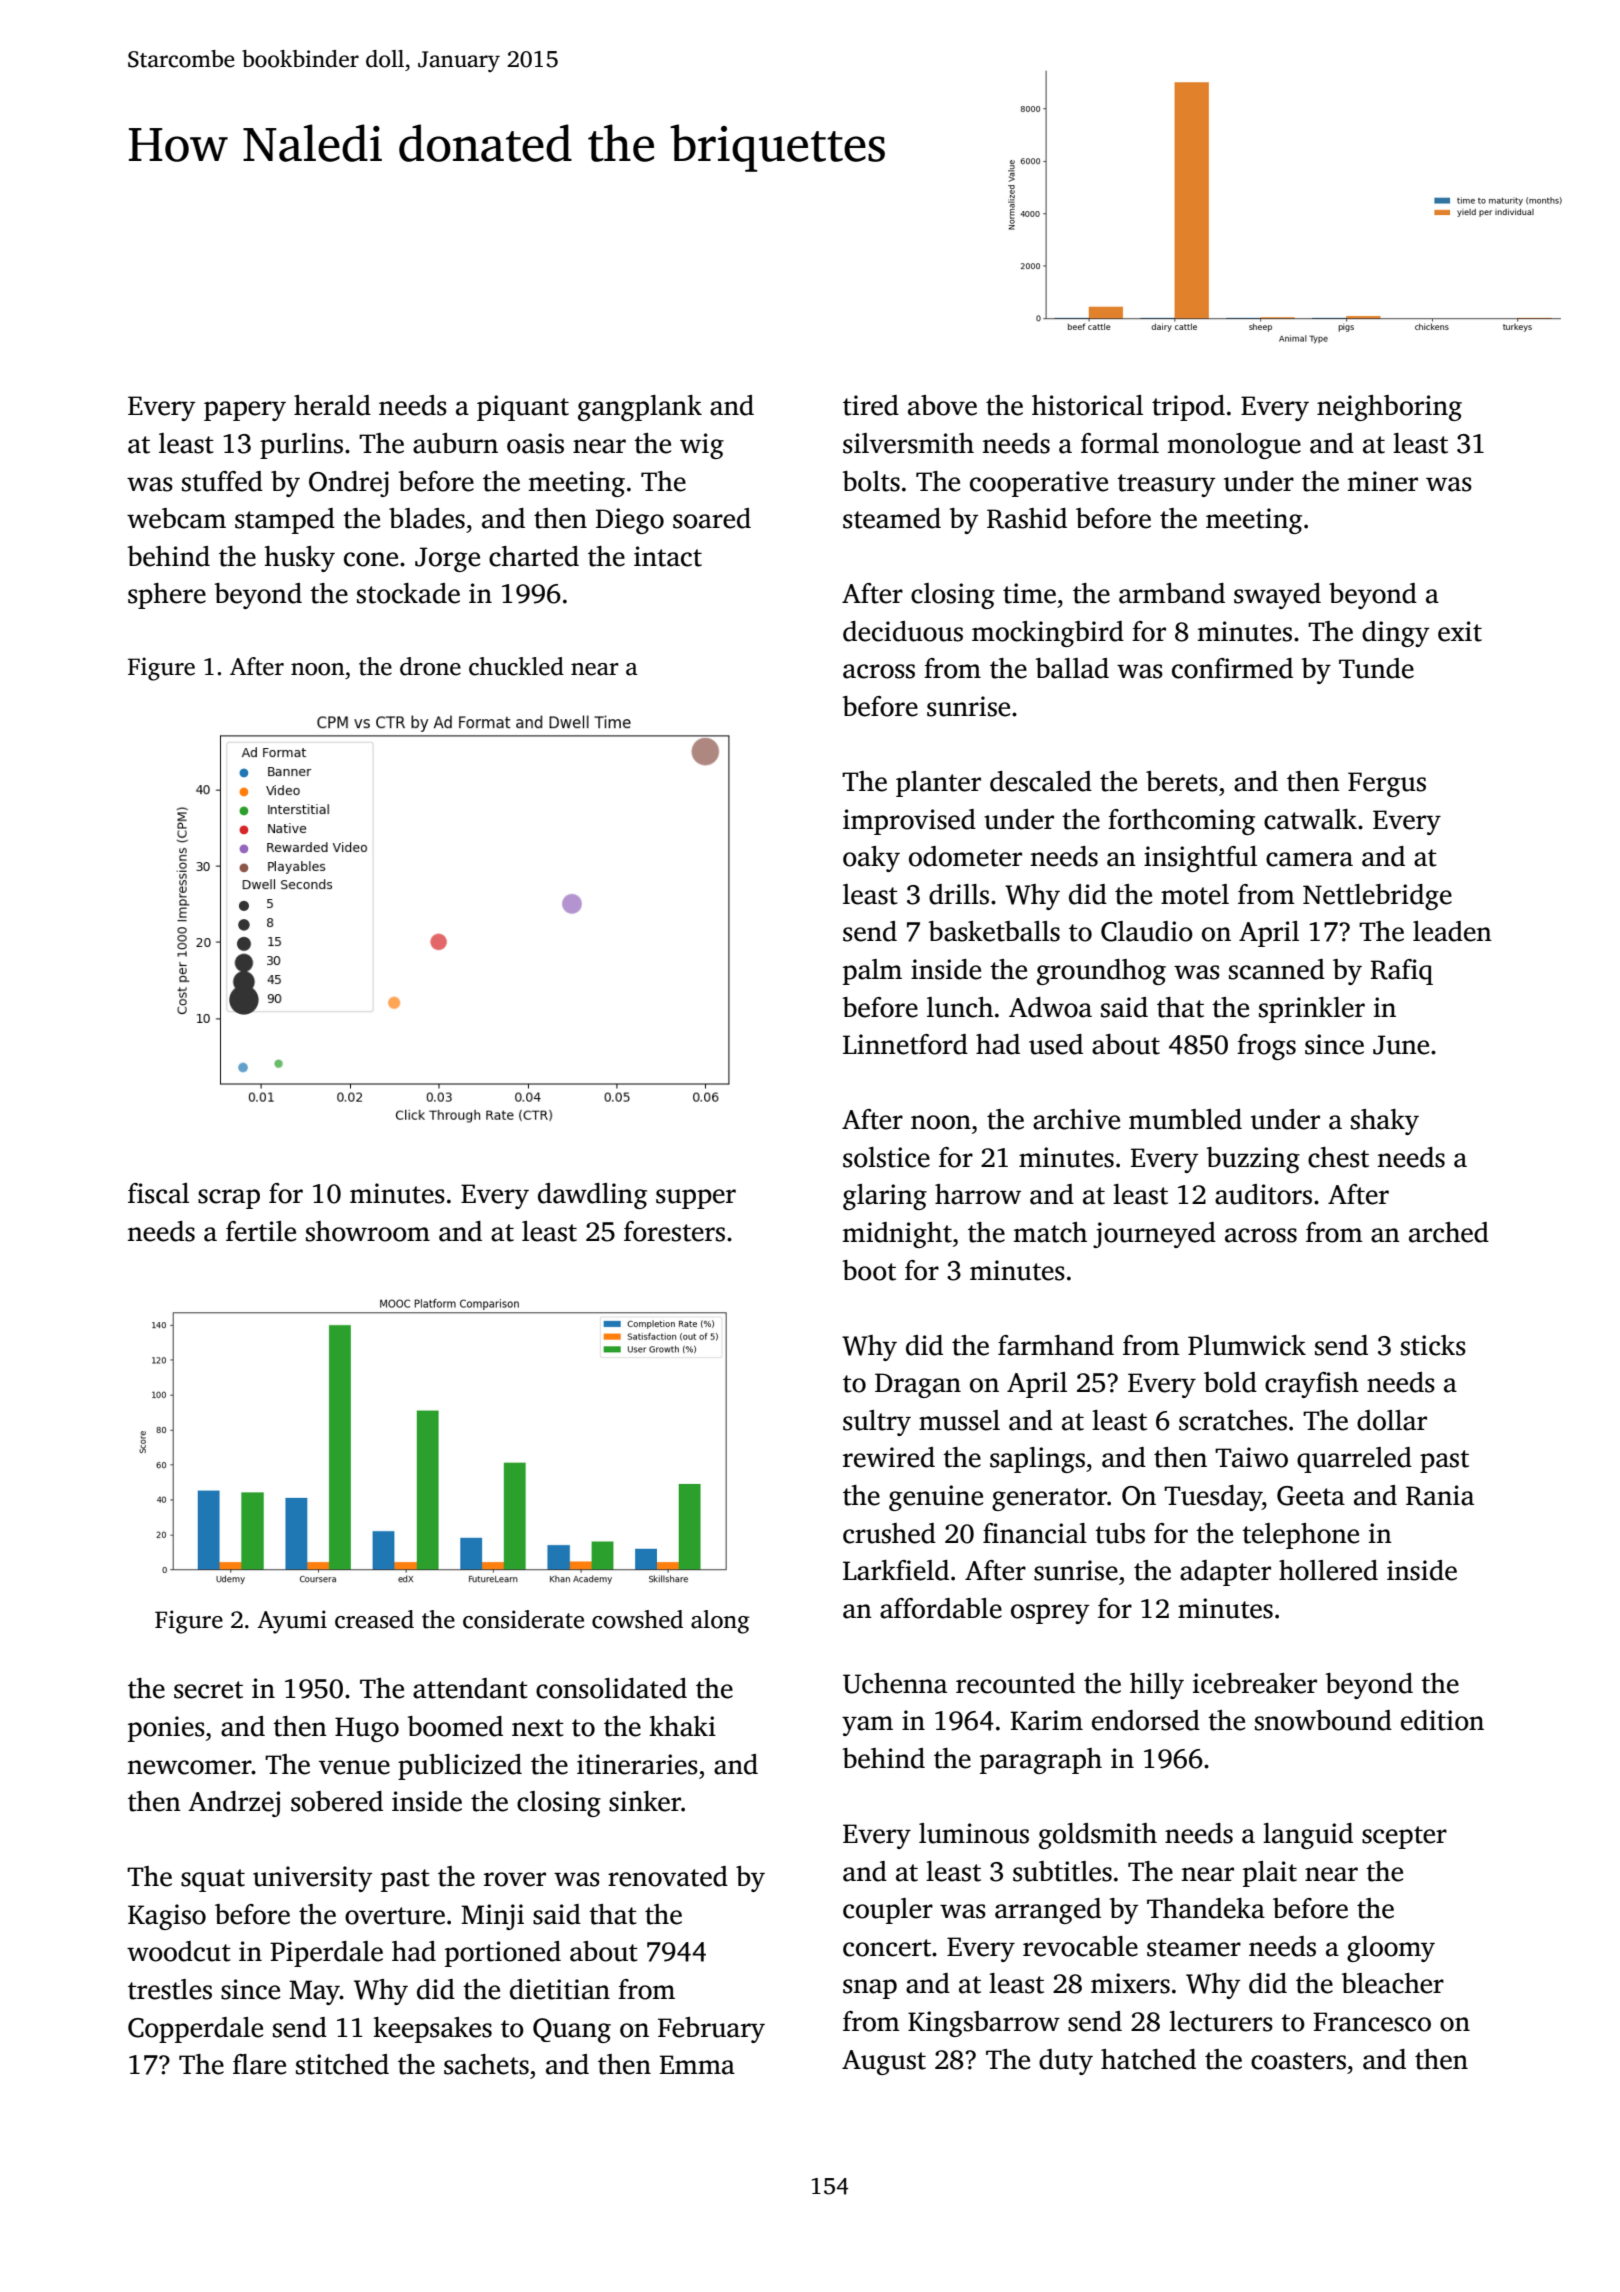  I want to click on herald, so click(332, 405).
